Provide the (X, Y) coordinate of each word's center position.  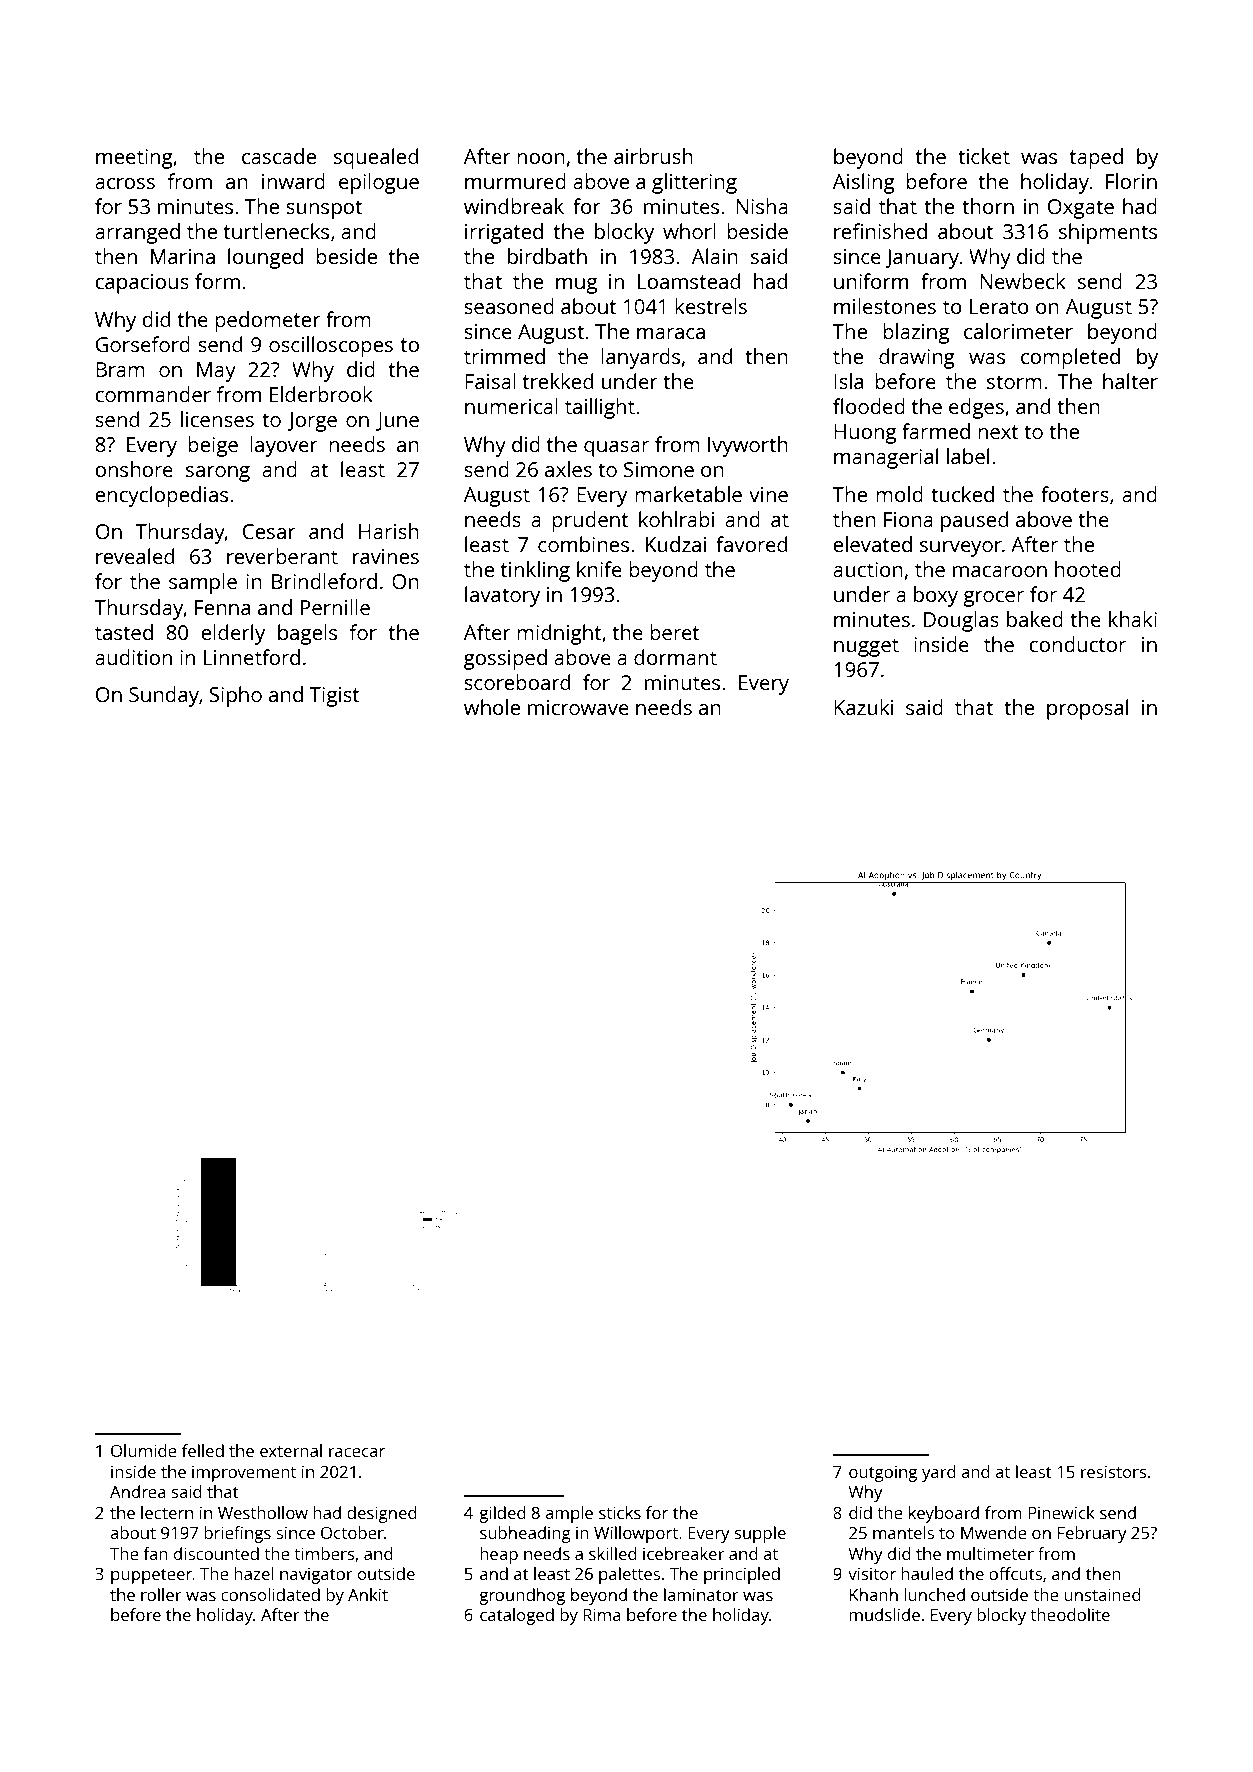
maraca (671, 333)
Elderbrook (321, 394)
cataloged (517, 1616)
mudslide (884, 1614)
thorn (988, 206)
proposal (1087, 709)
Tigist (334, 697)
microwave (578, 707)
